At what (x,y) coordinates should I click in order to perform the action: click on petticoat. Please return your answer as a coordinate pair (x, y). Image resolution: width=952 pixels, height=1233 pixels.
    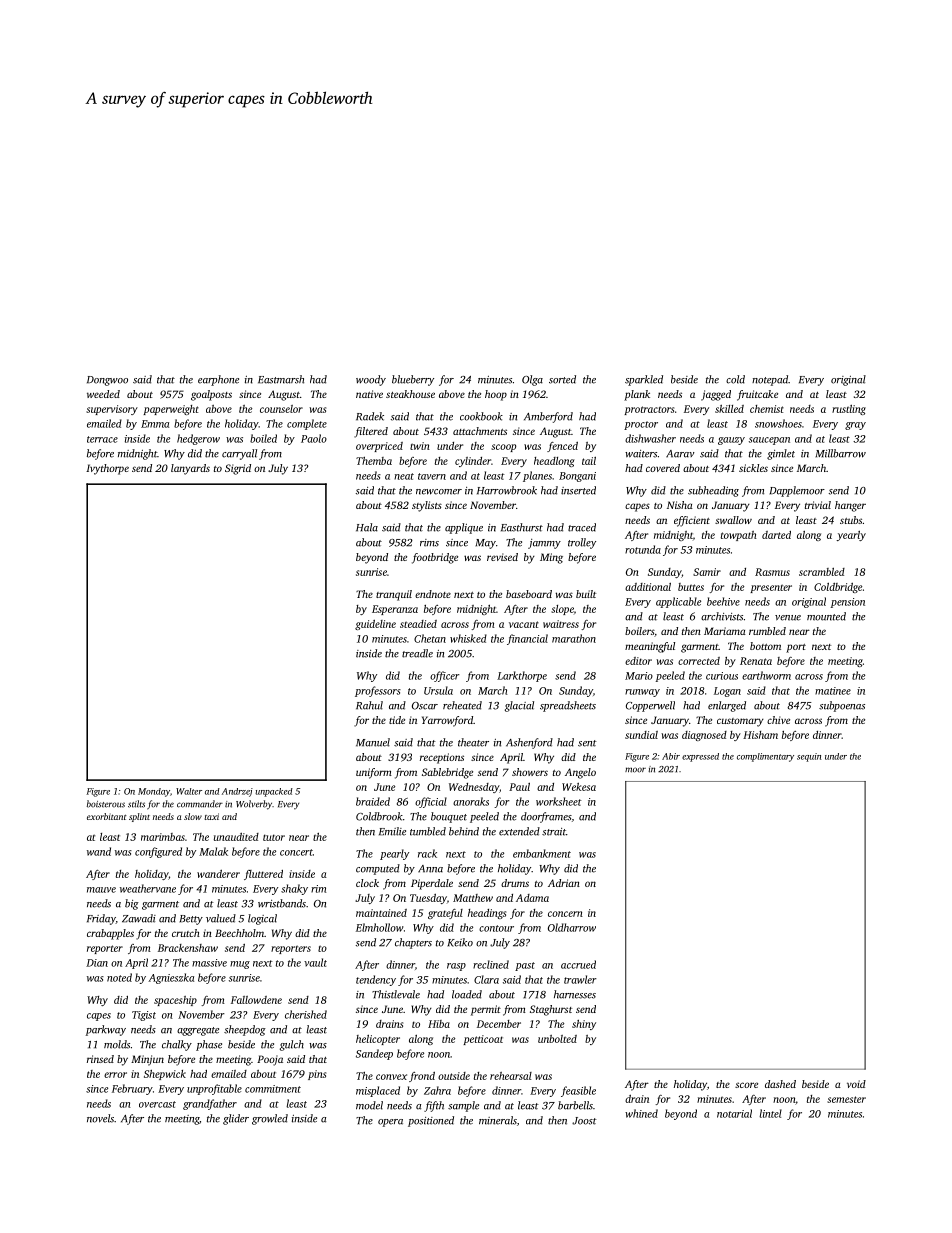
    Looking at the image, I should click on (483, 1040).
